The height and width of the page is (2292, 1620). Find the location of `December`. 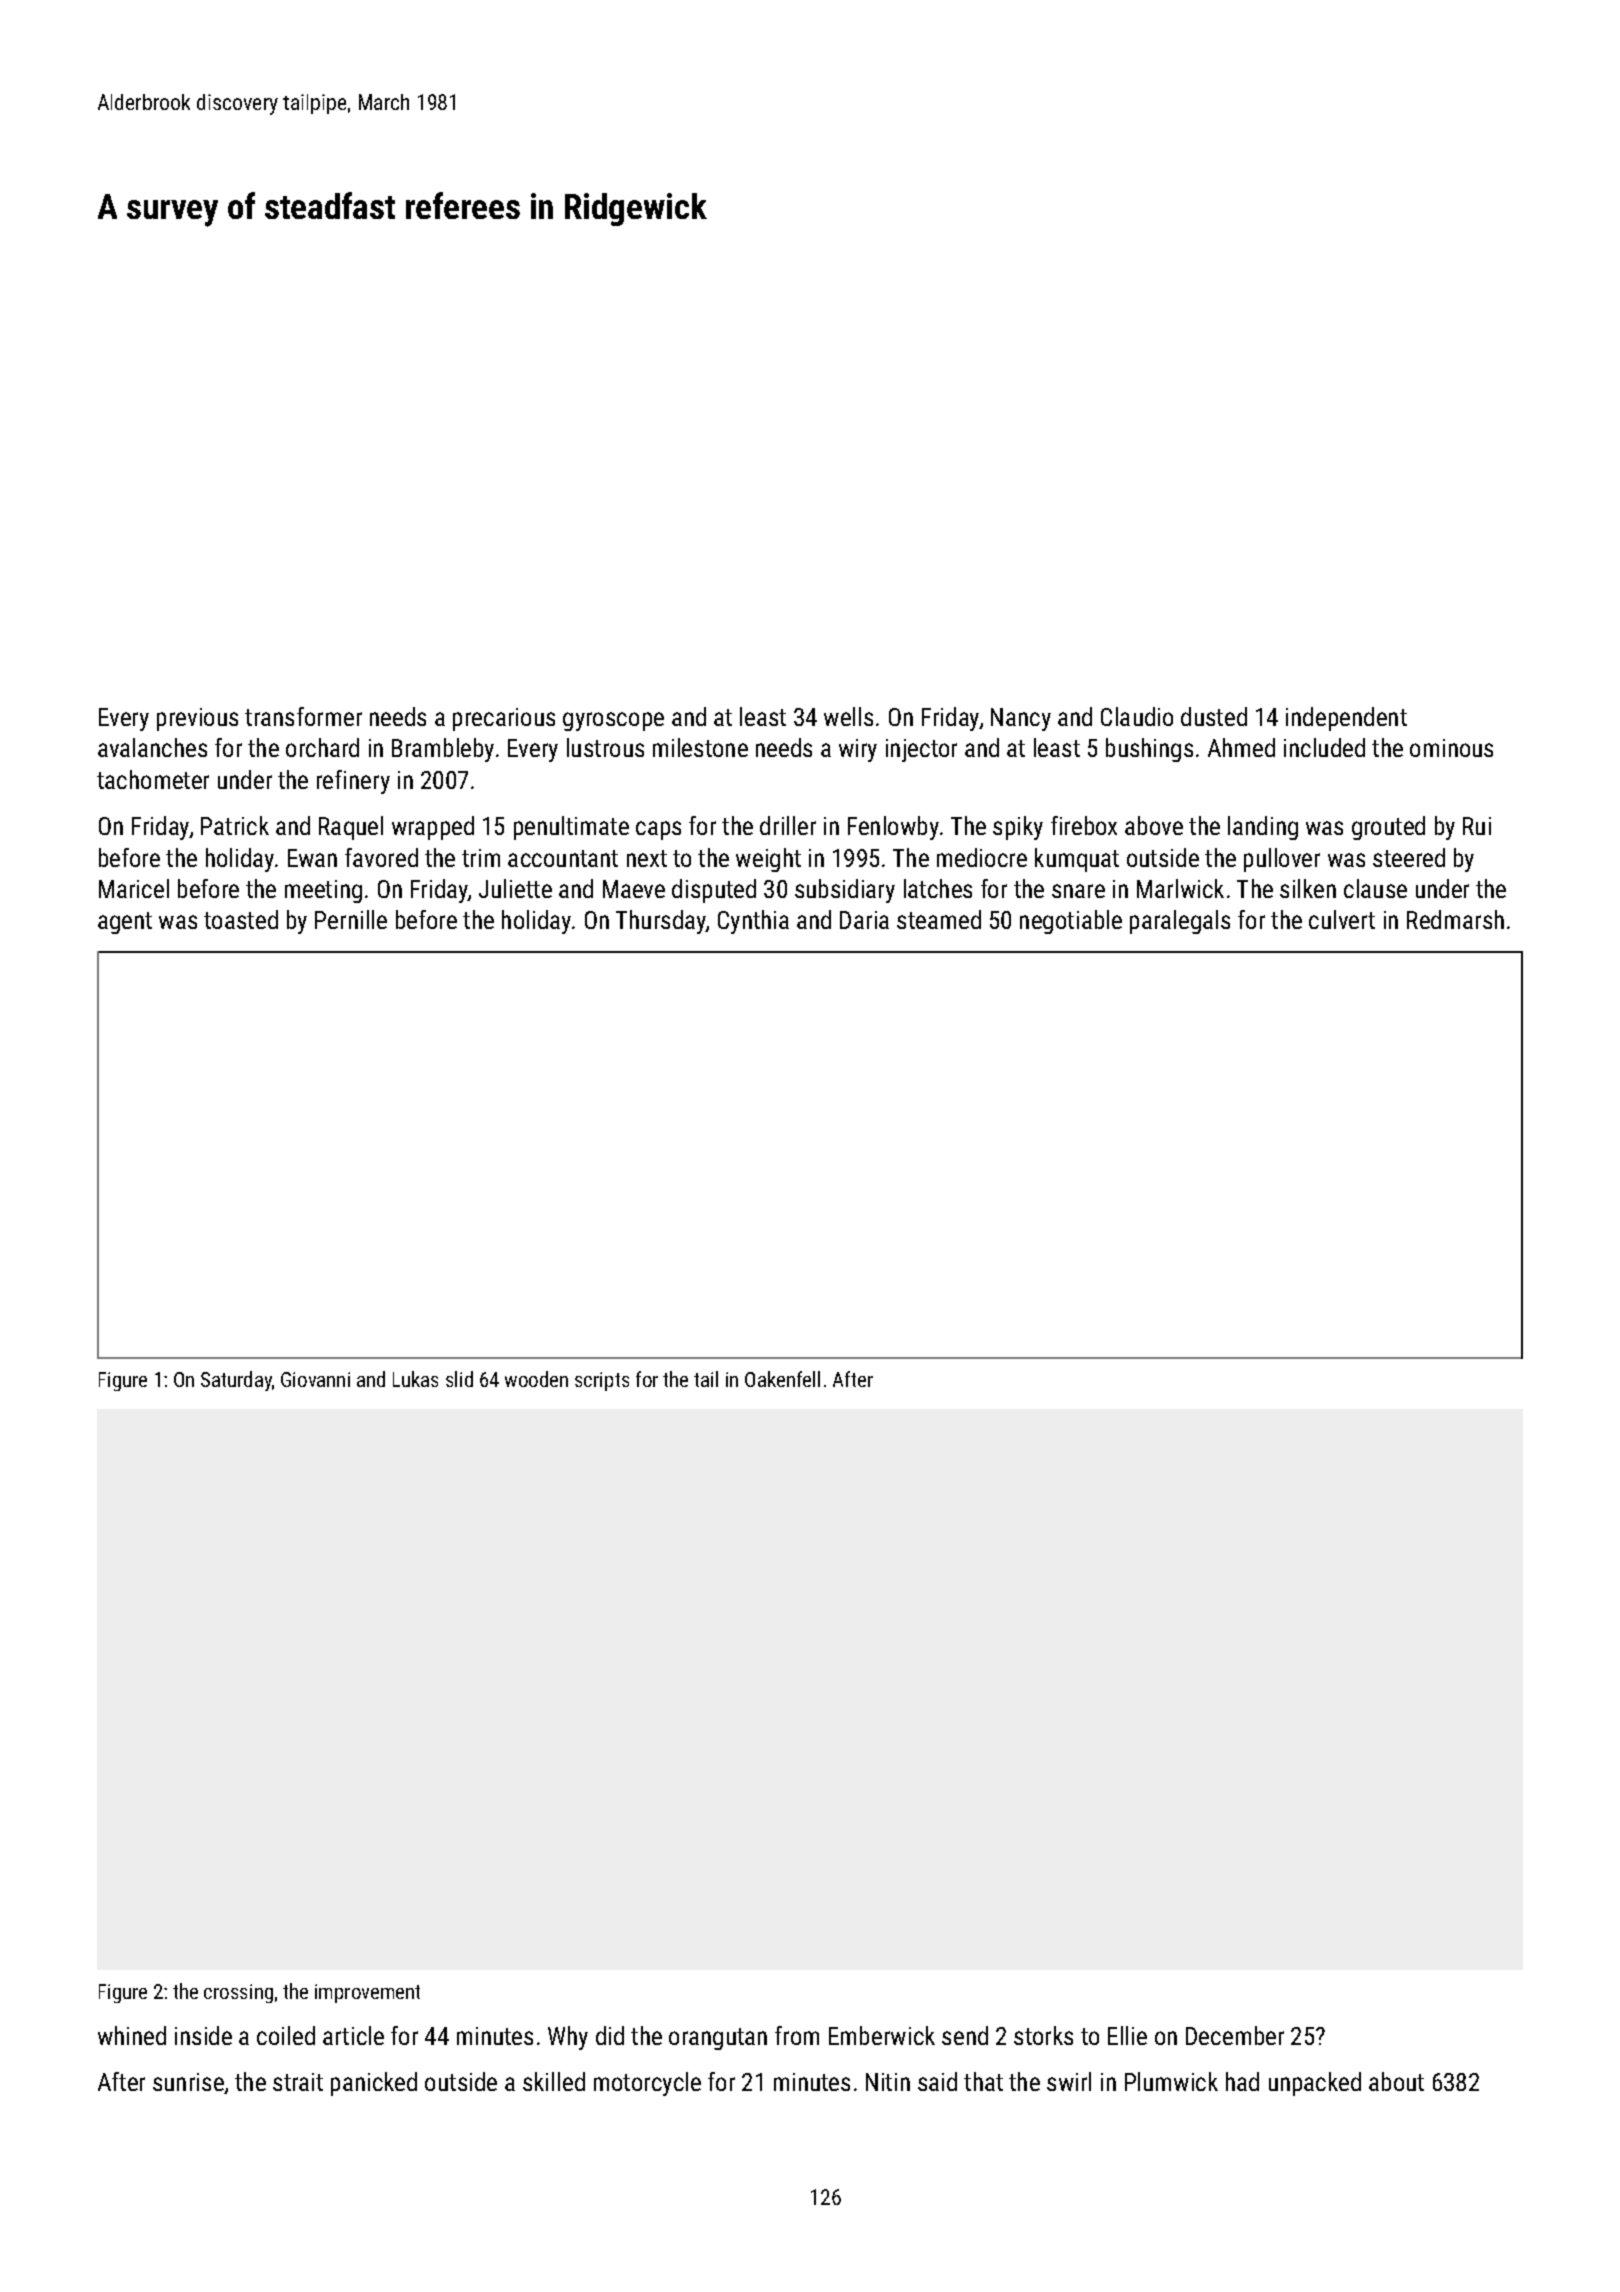

December is located at coordinates (1235, 2035).
